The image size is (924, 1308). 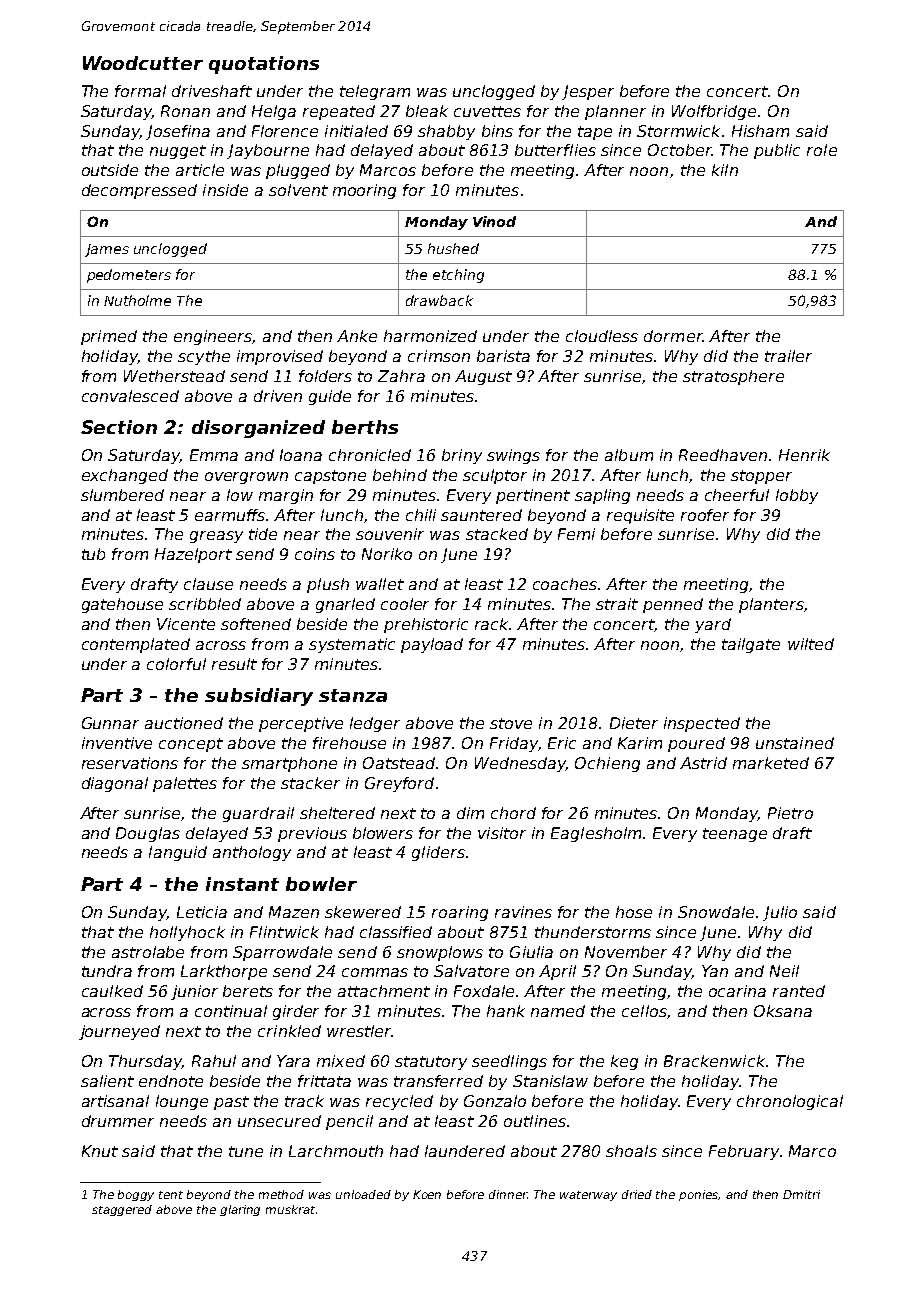 What do you see at coordinates (148, 952) in the screenshot?
I see `astrolabe` at bounding box center [148, 952].
